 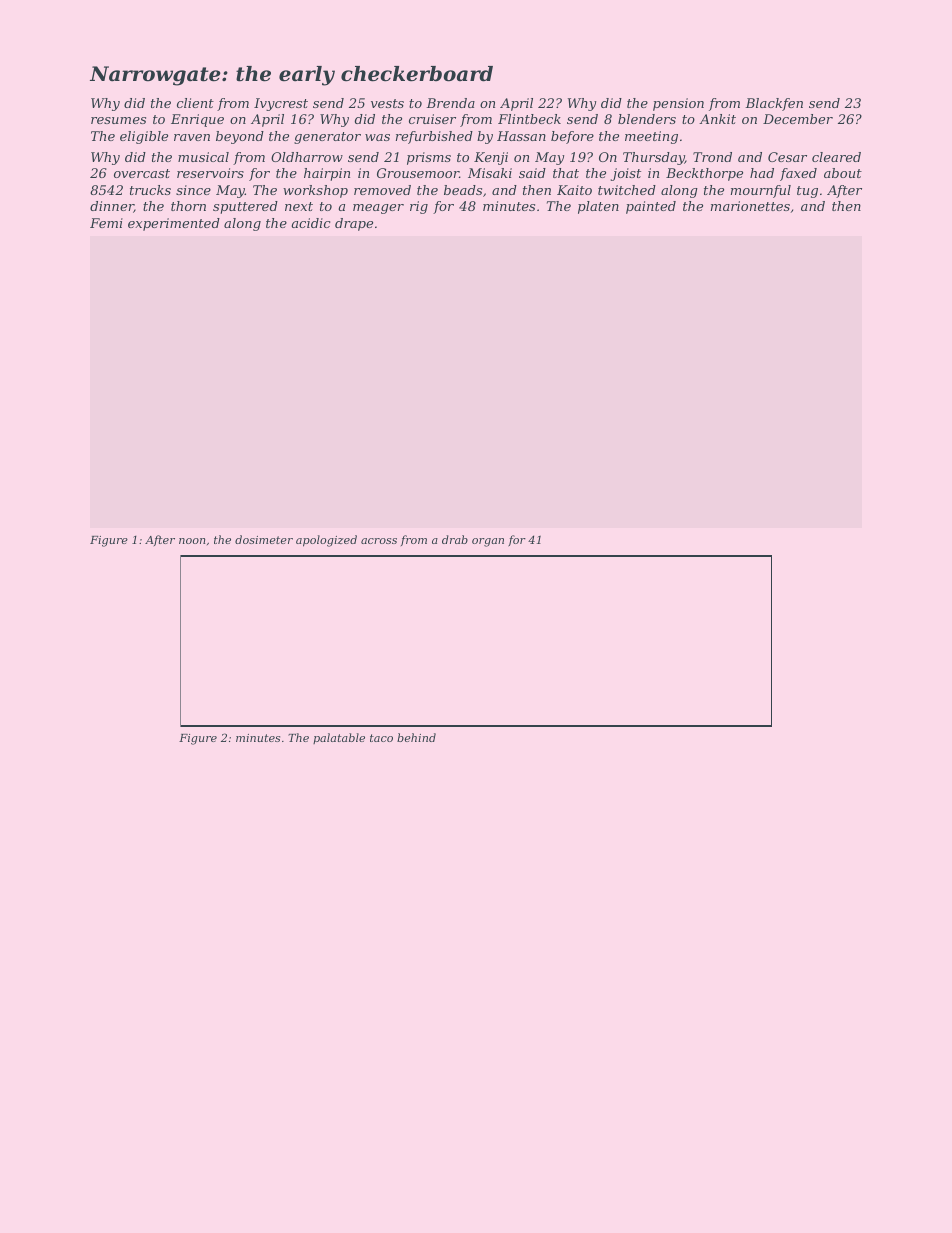 I want to click on drab, so click(x=455, y=539).
